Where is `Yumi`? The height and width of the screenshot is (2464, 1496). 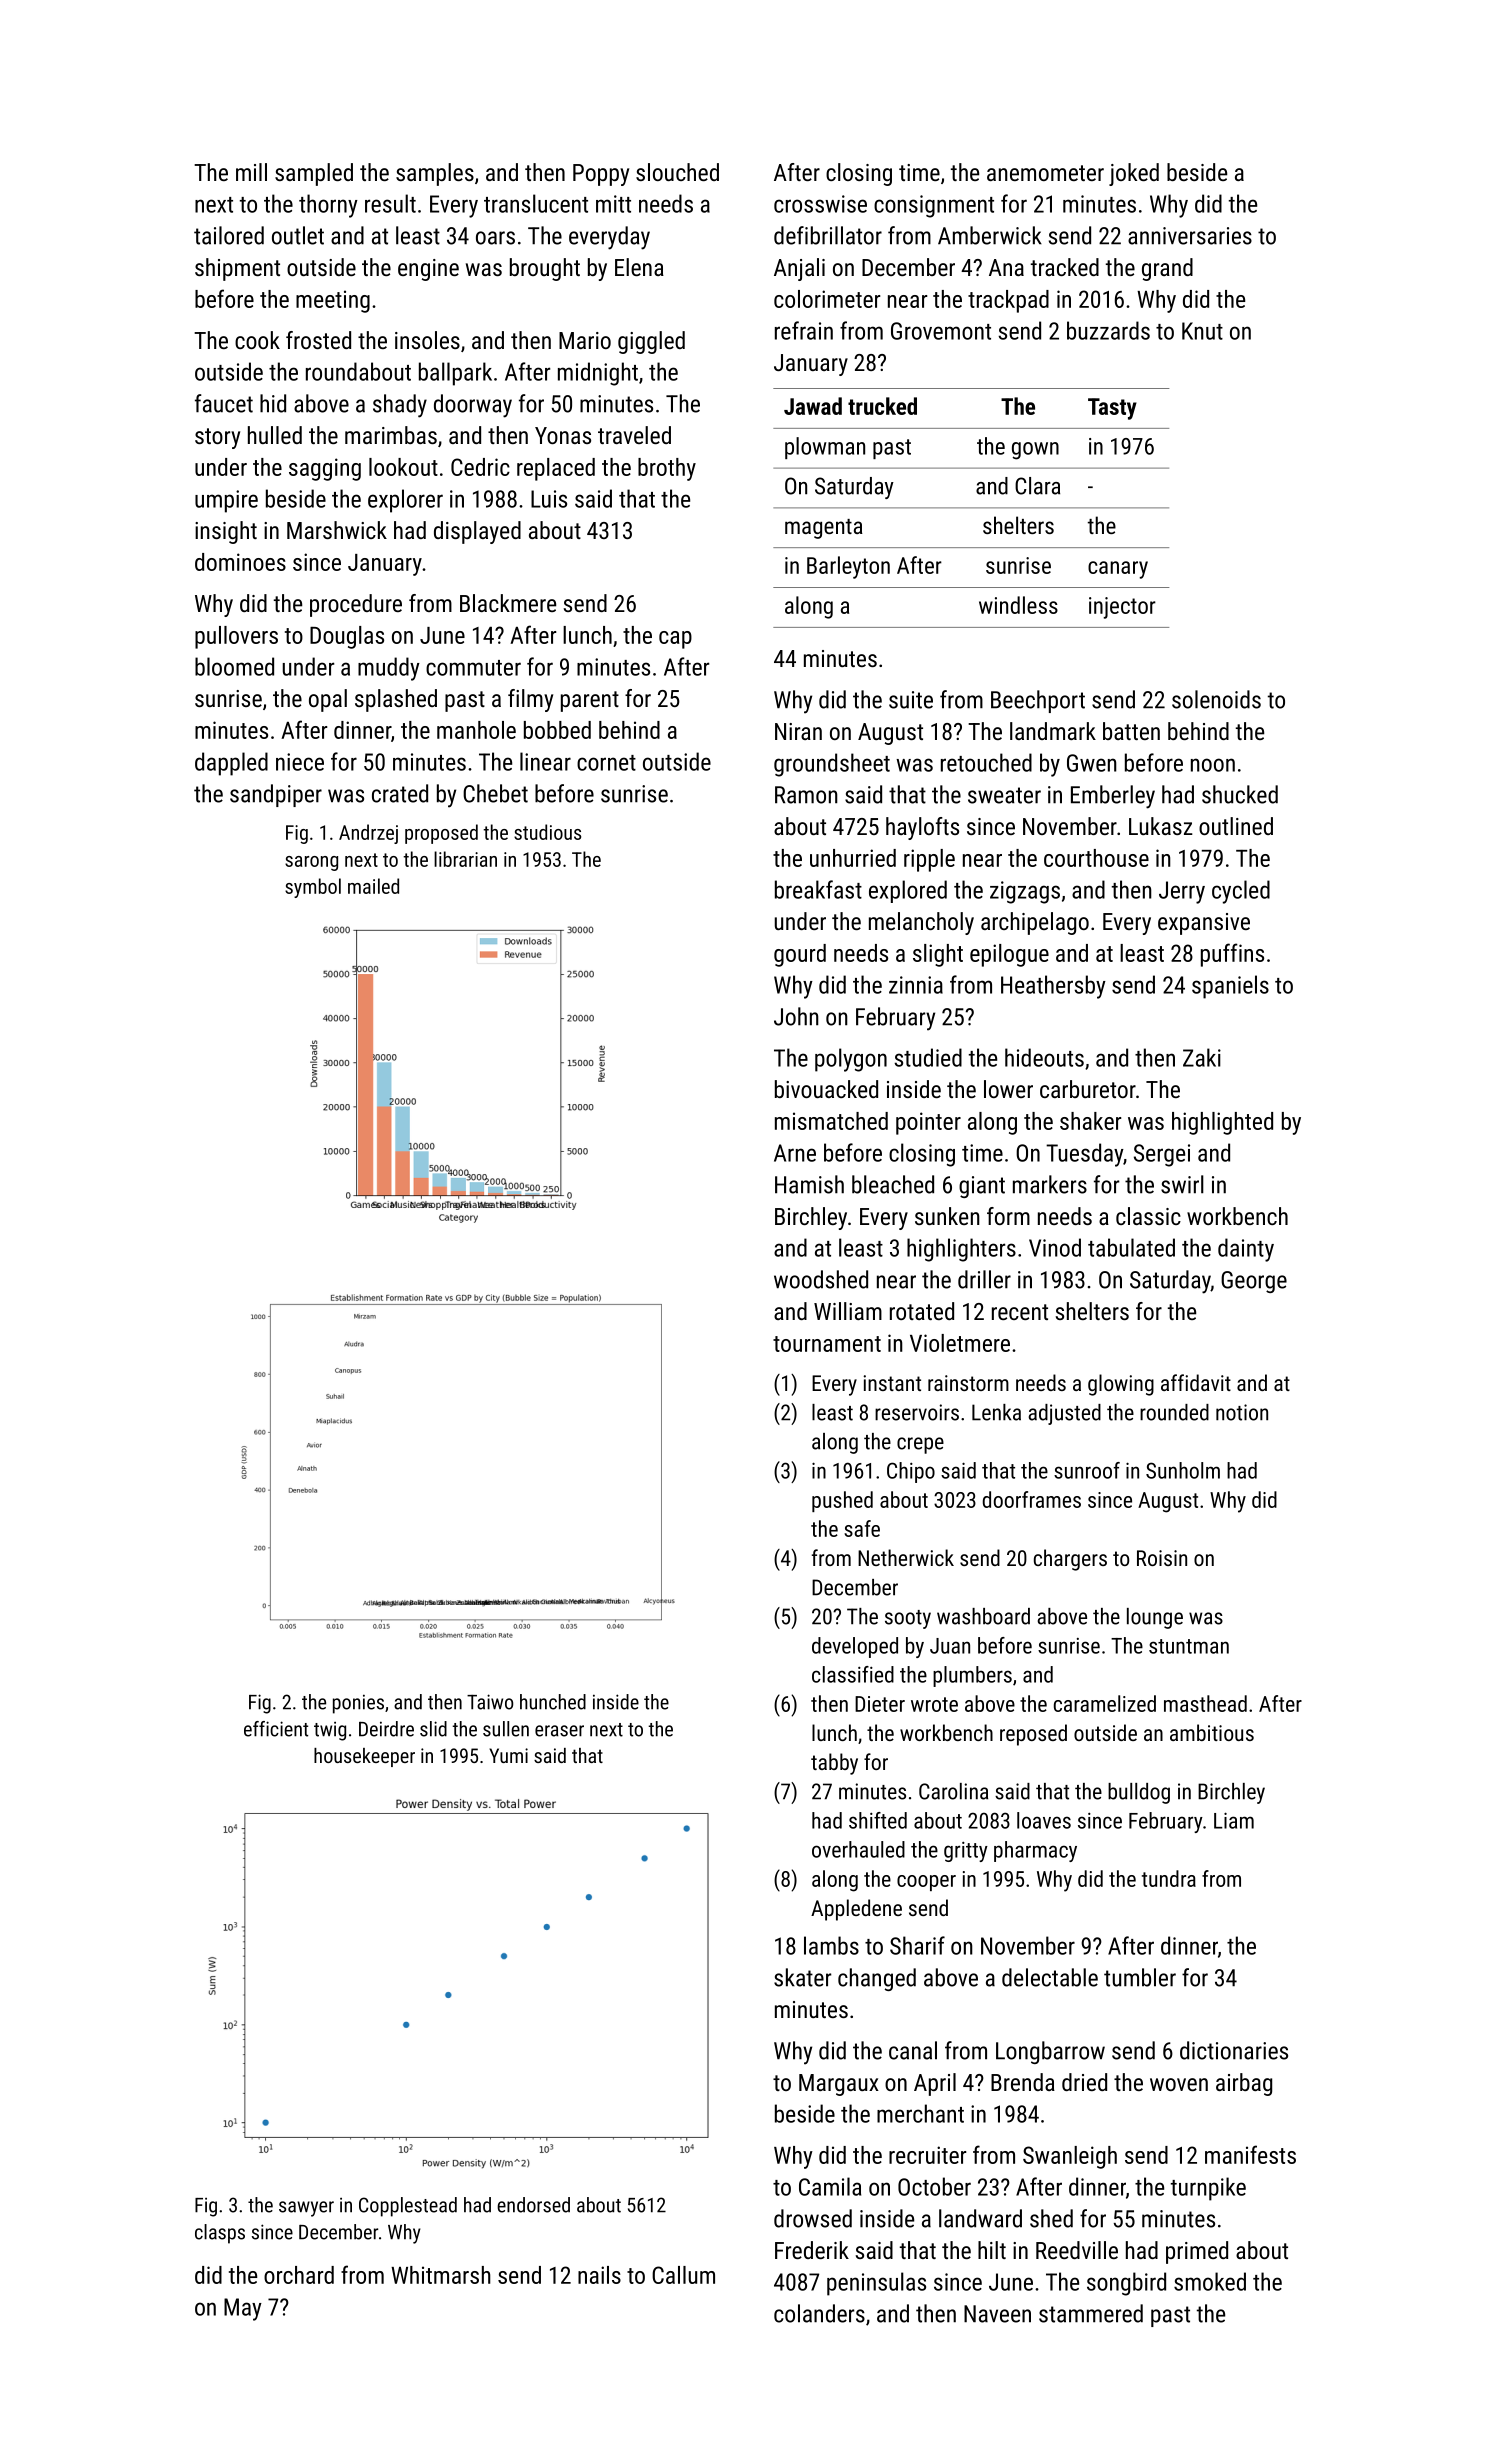
Yumi is located at coordinates (508, 1755).
